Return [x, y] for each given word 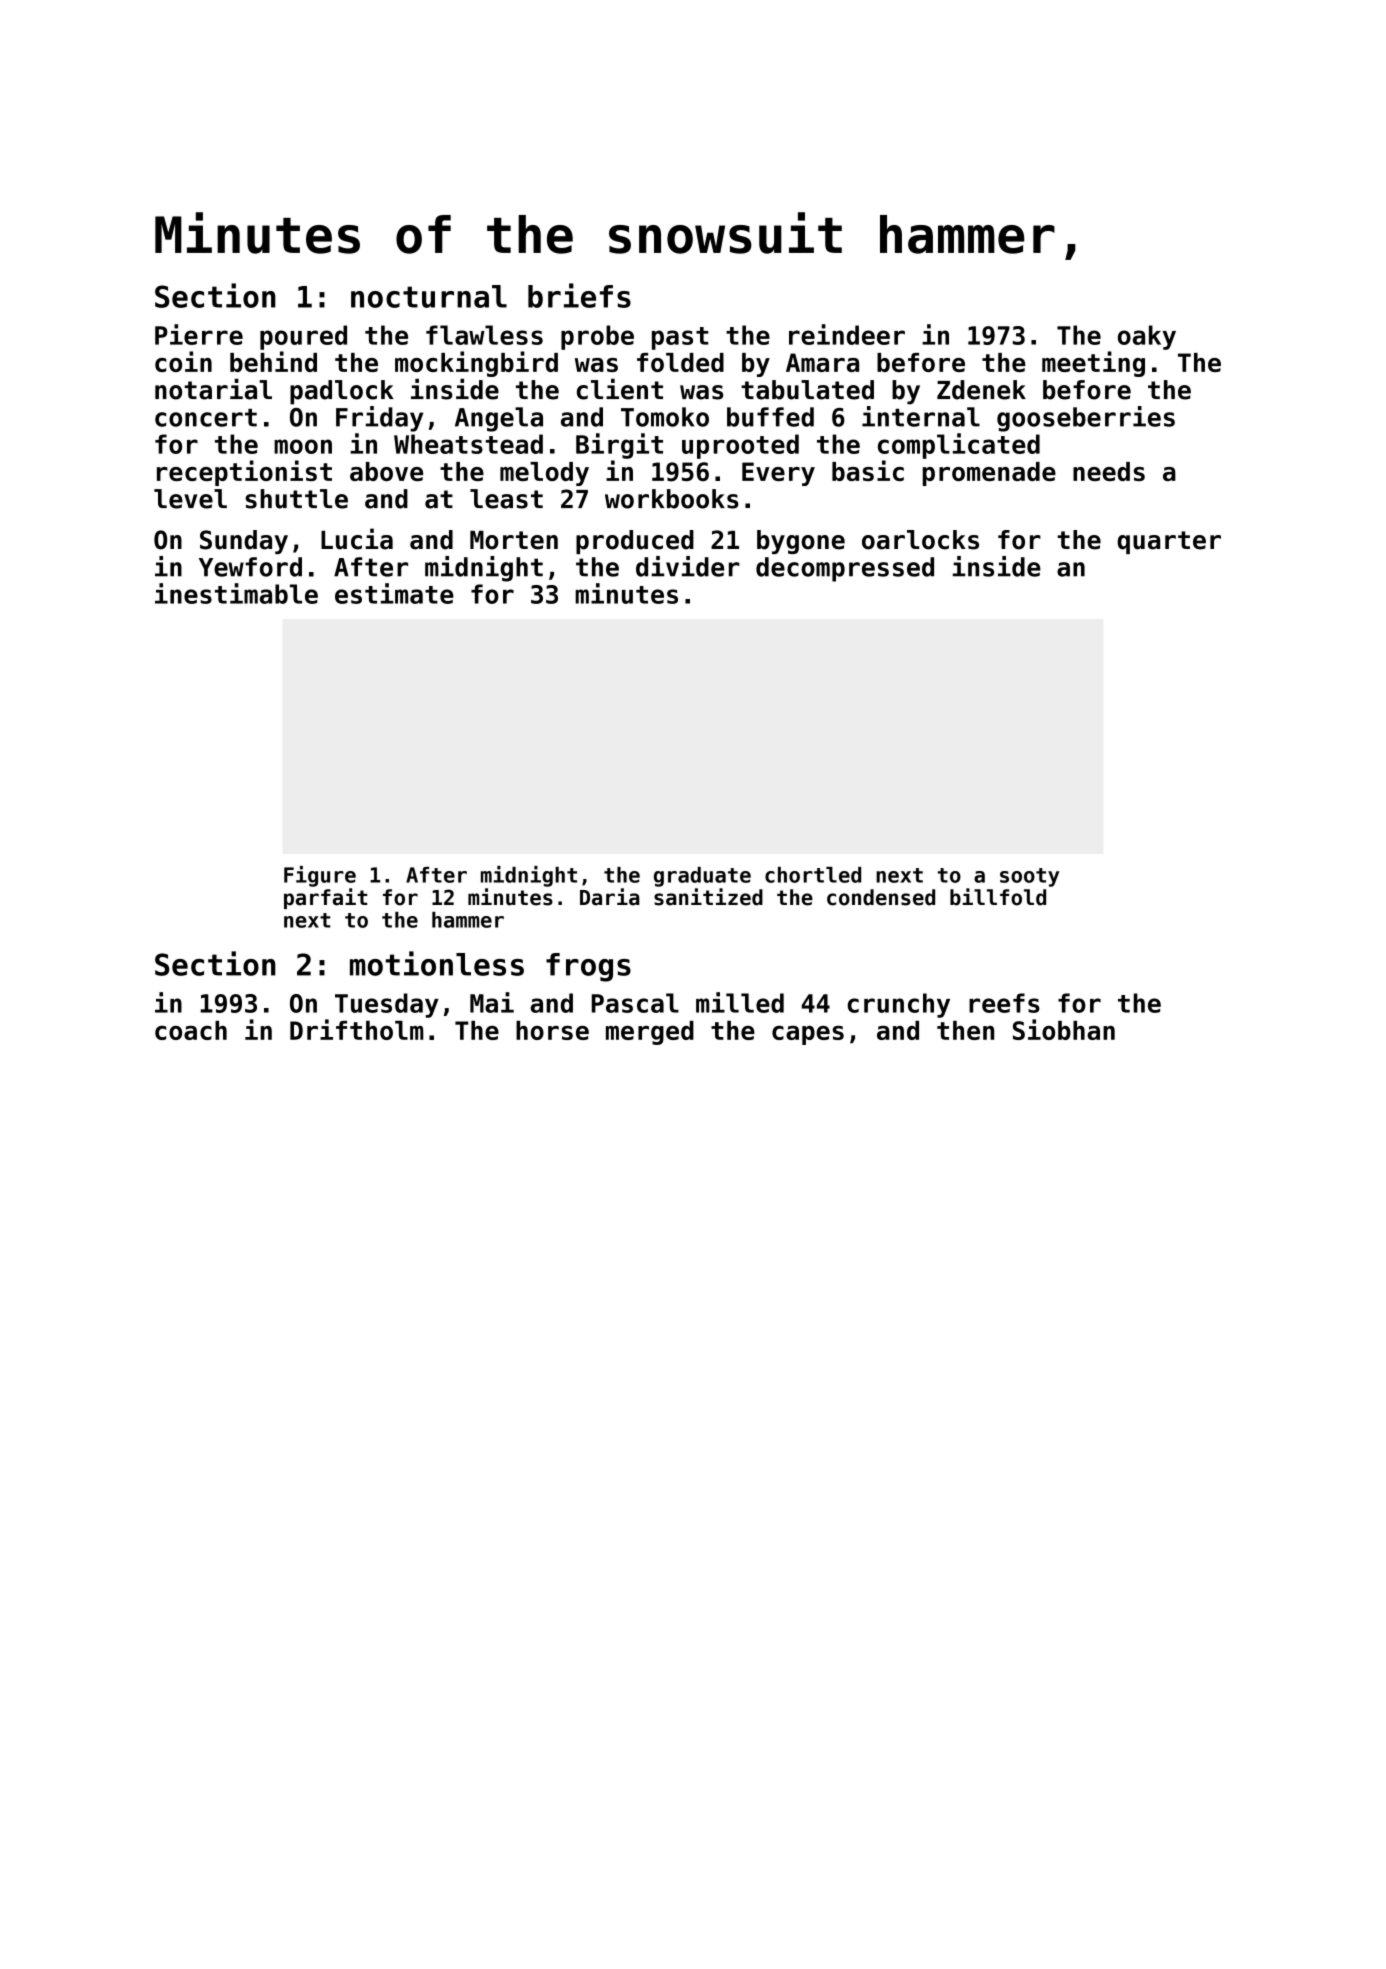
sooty [1029, 877]
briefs [579, 295]
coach [191, 1030]
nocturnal [429, 296]
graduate [702, 877]
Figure [320, 876]
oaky [1147, 337]
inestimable [236, 593]
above [386, 471]
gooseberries [1086, 419]
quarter [1169, 542]
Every [778, 474]
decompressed [845, 569]
